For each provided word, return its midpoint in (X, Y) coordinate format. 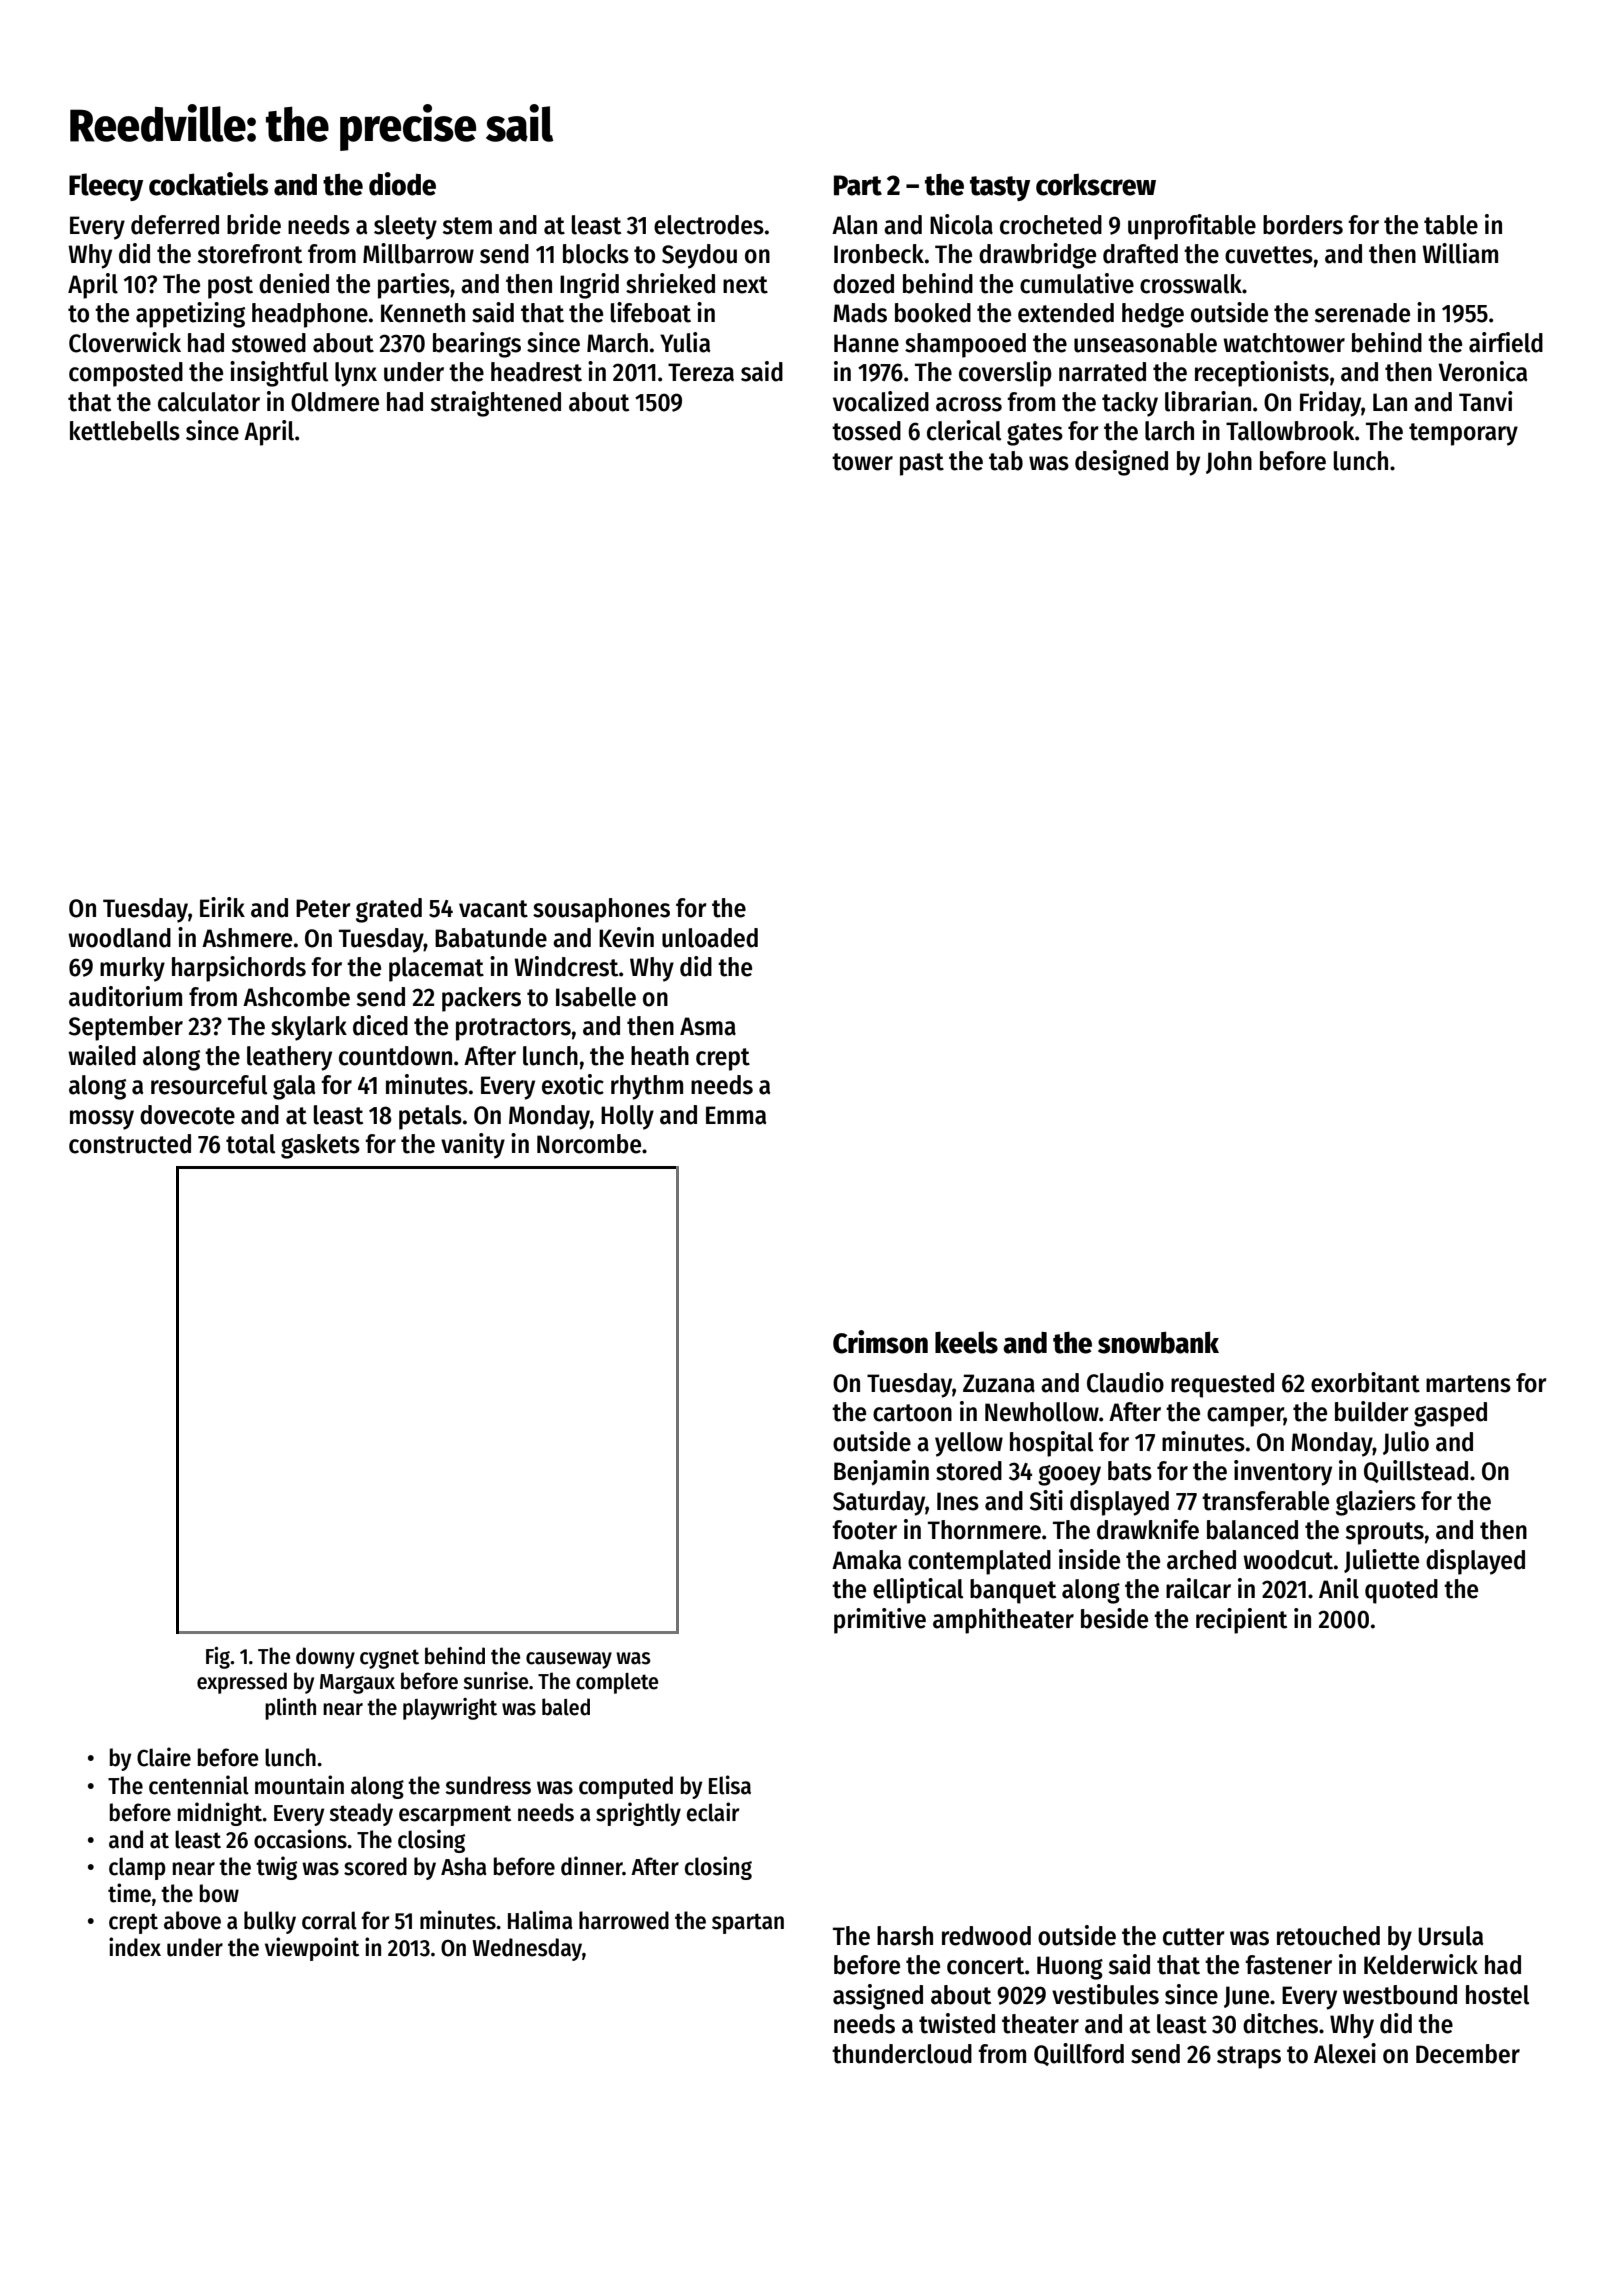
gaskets (320, 1146)
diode (402, 184)
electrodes (709, 225)
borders (1303, 225)
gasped (1450, 1414)
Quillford (1079, 2054)
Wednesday (527, 1949)
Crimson (880, 1342)
